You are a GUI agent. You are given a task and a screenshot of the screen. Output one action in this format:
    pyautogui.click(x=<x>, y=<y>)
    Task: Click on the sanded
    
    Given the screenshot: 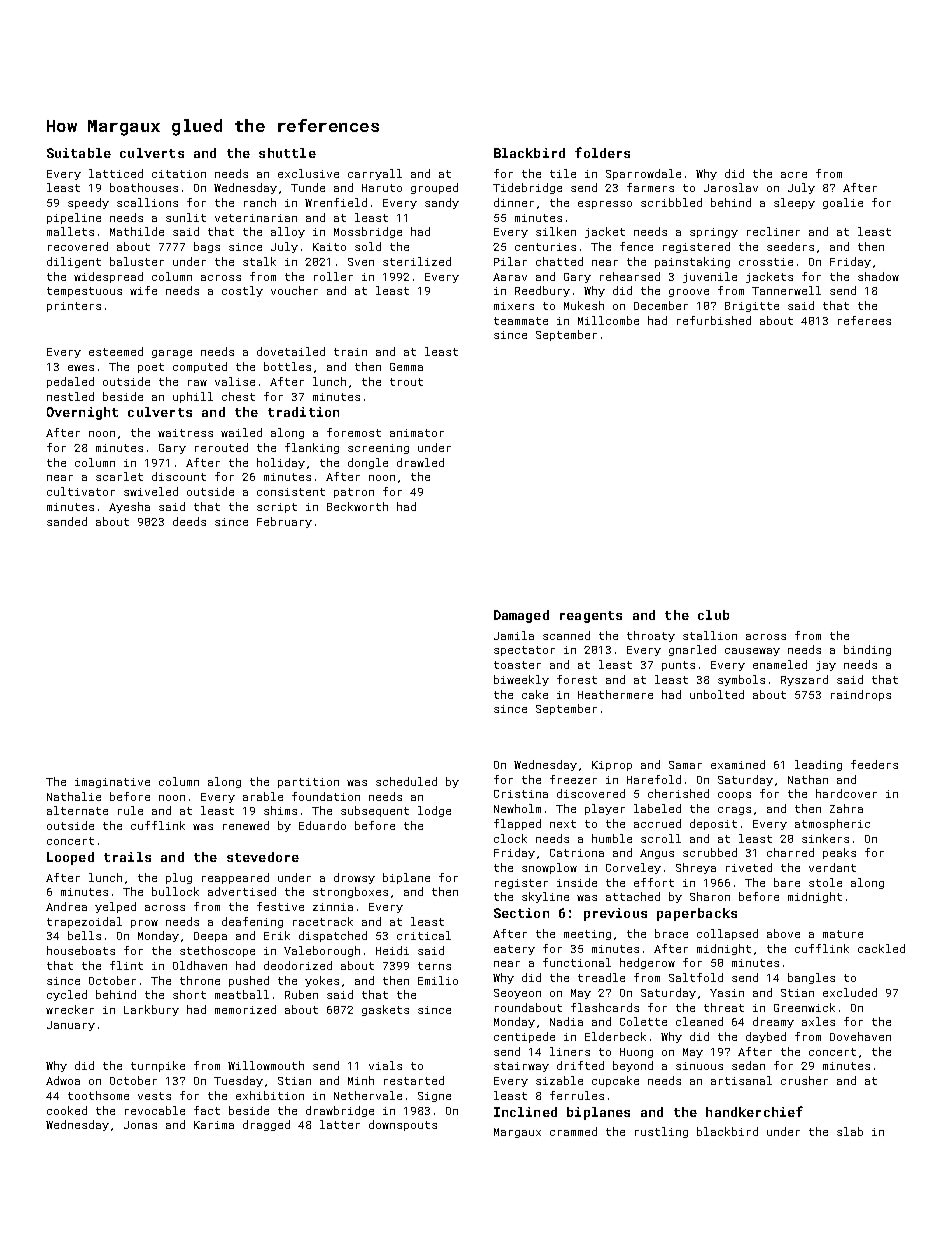 What is the action you would take?
    pyautogui.click(x=67, y=521)
